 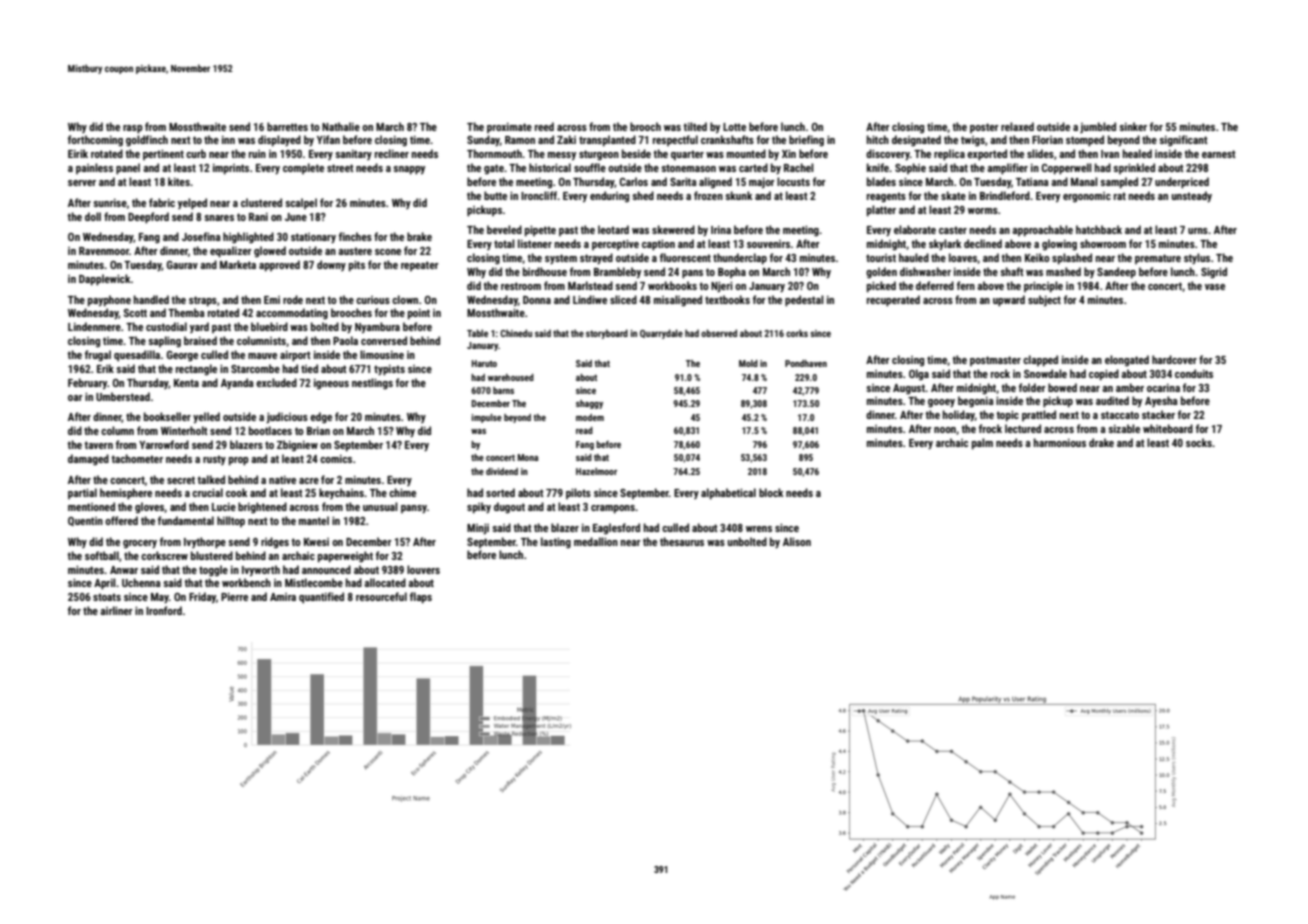 What do you see at coordinates (1199, 442) in the screenshot?
I see `socks` at bounding box center [1199, 442].
